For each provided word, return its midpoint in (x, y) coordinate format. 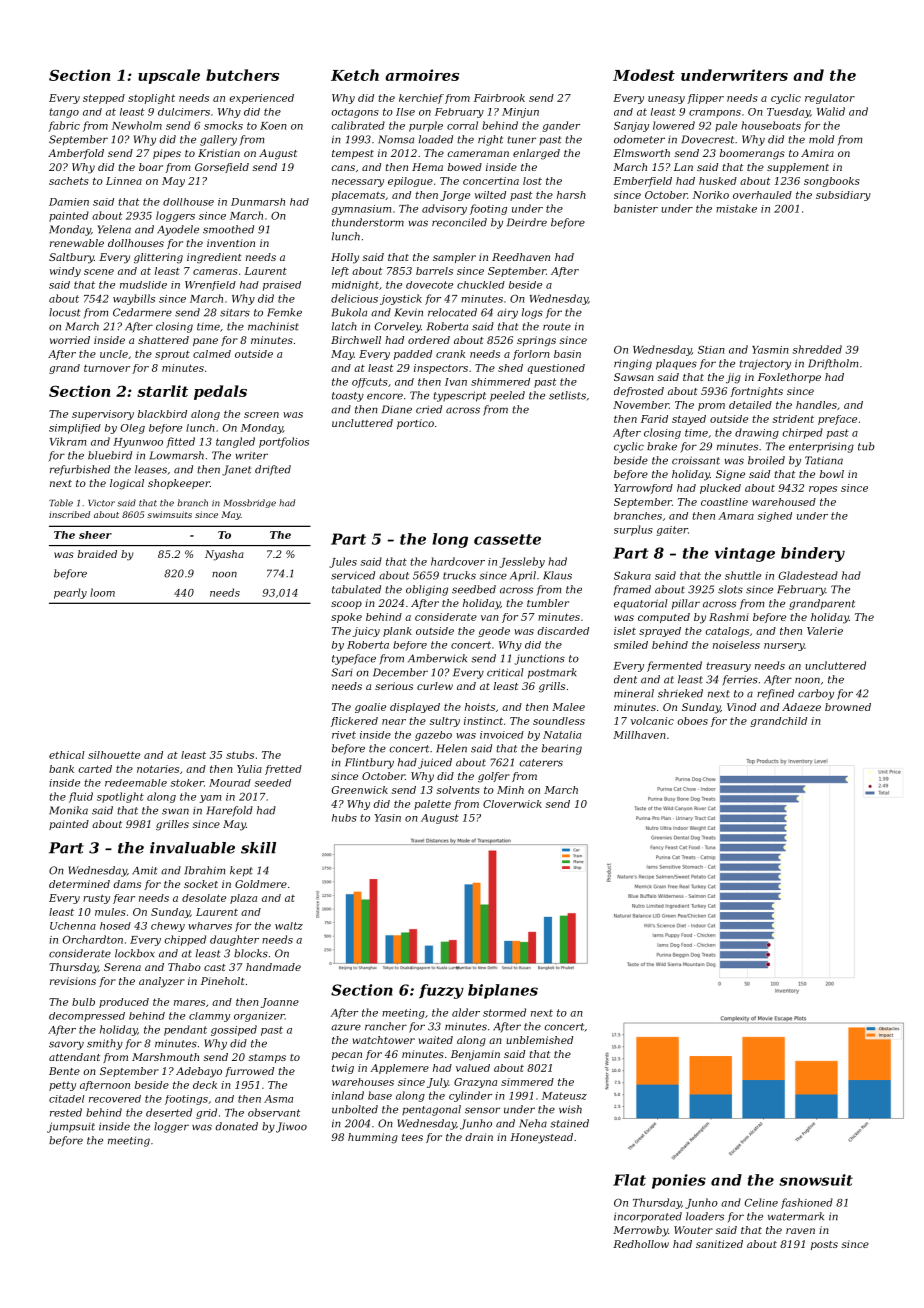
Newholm (137, 125)
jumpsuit (71, 1127)
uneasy (666, 100)
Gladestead (808, 575)
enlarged (536, 154)
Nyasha (224, 555)
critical (505, 672)
